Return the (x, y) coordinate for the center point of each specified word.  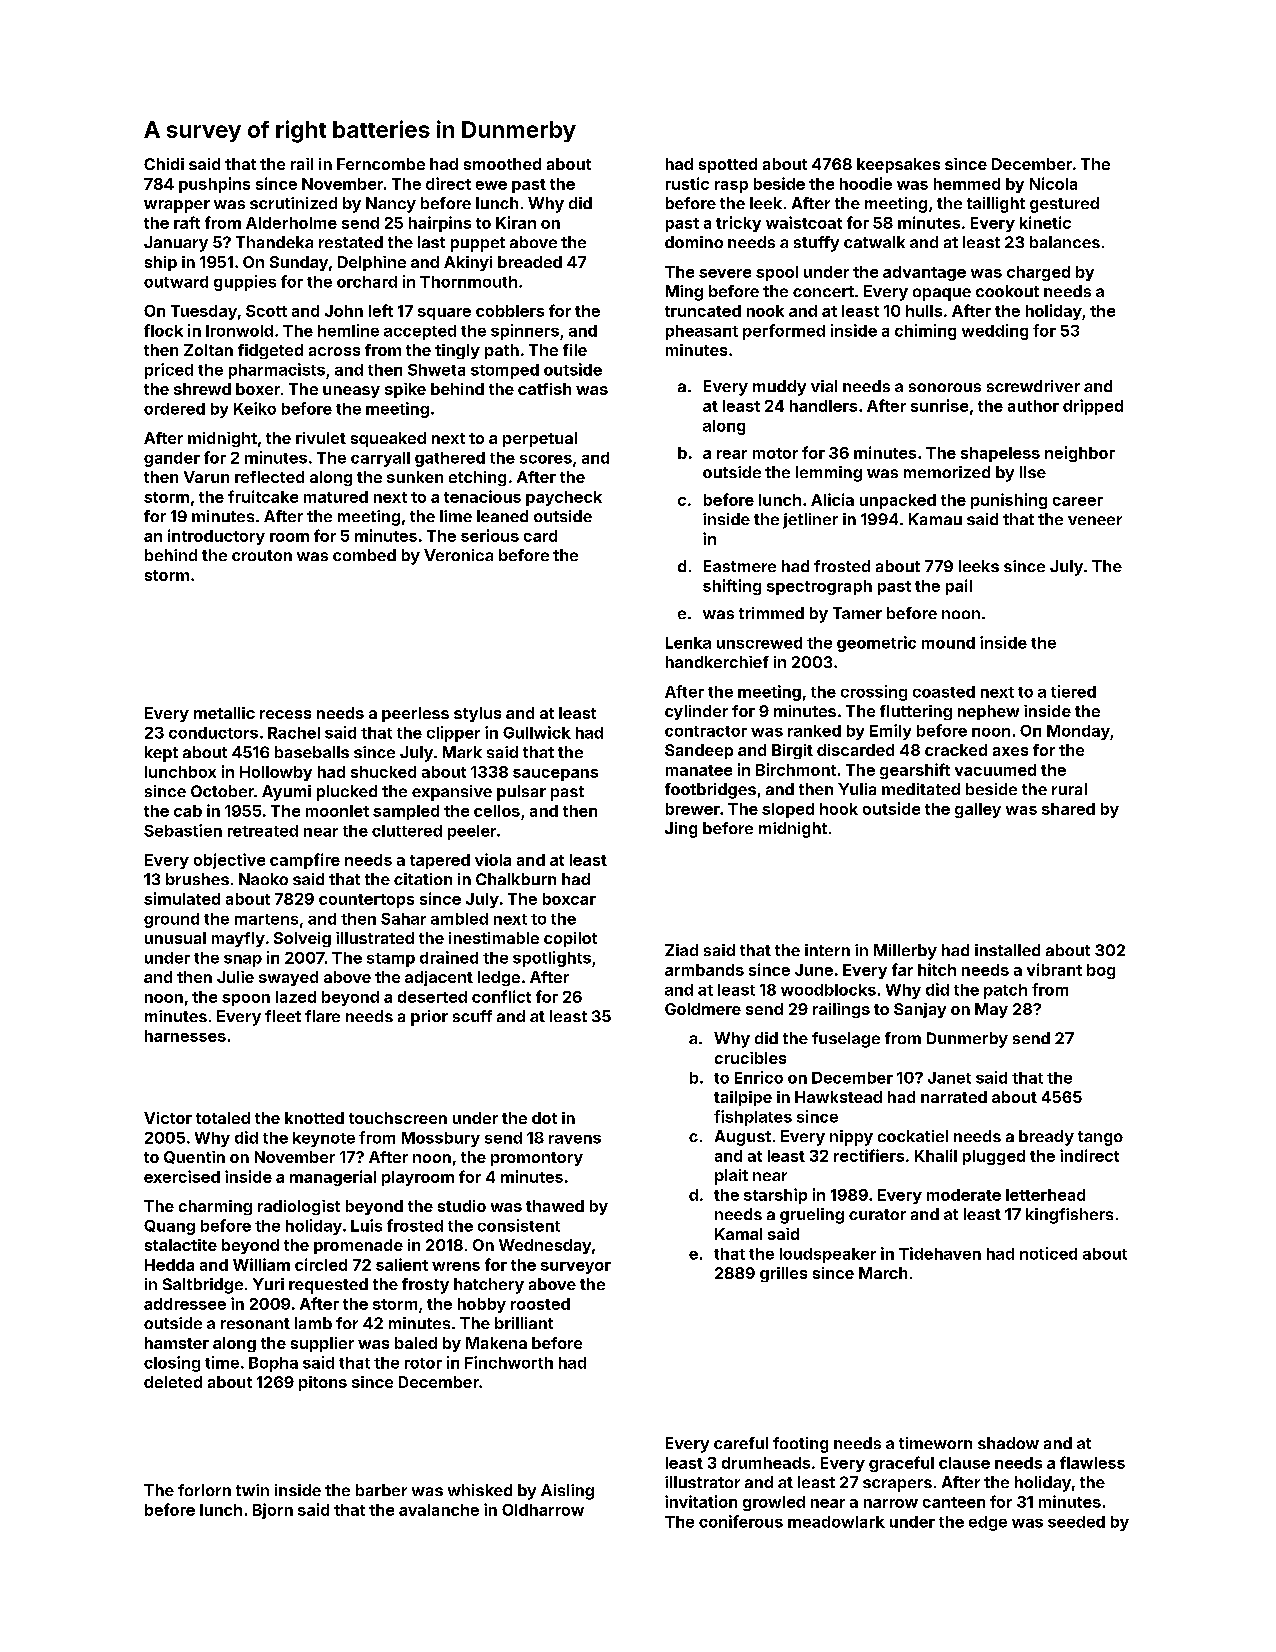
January (176, 244)
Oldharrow (543, 1510)
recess (285, 714)
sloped (788, 810)
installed (1007, 950)
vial (824, 386)
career (1078, 501)
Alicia (832, 499)
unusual (175, 938)
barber (381, 1490)
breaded (530, 262)
